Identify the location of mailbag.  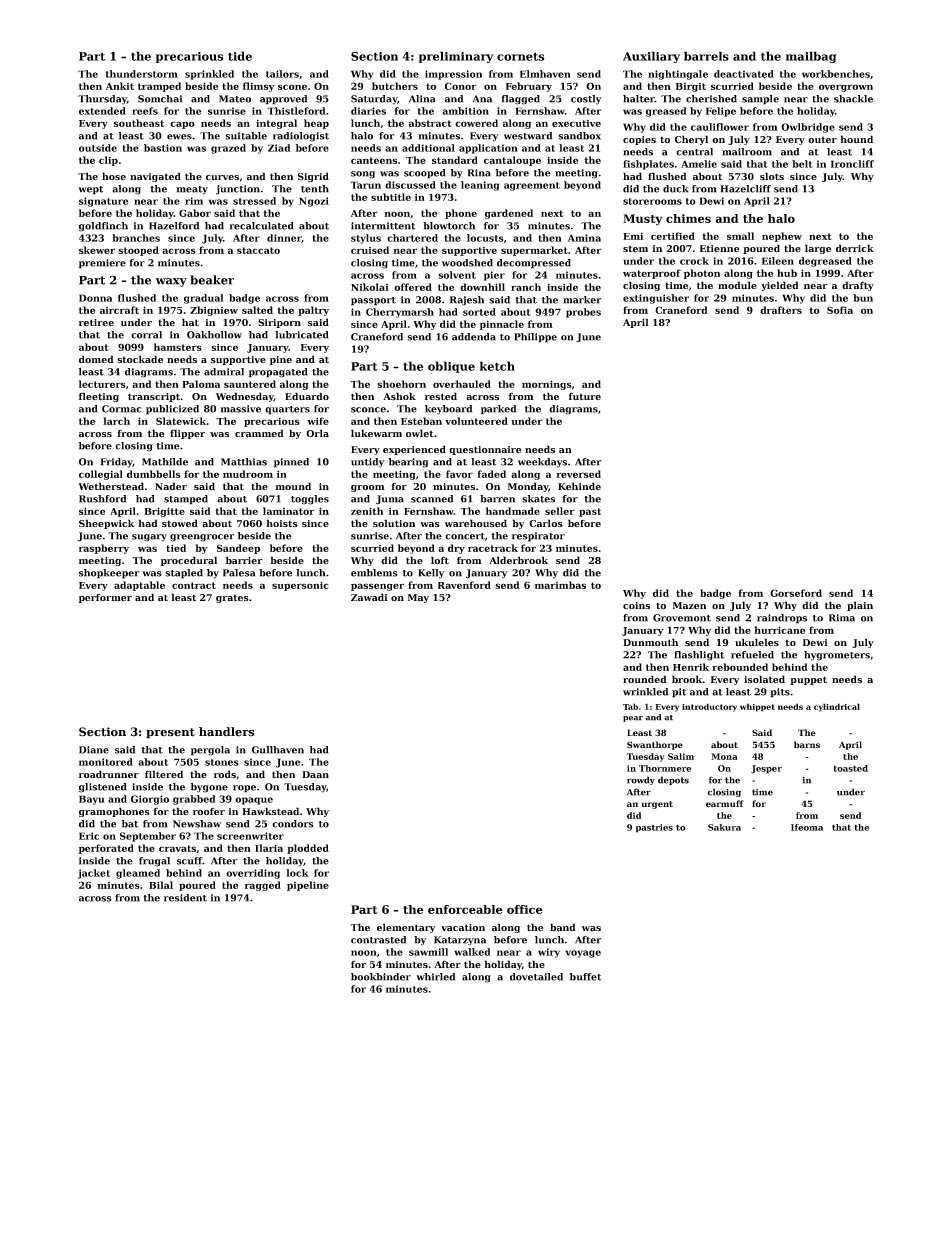
(811, 57).
